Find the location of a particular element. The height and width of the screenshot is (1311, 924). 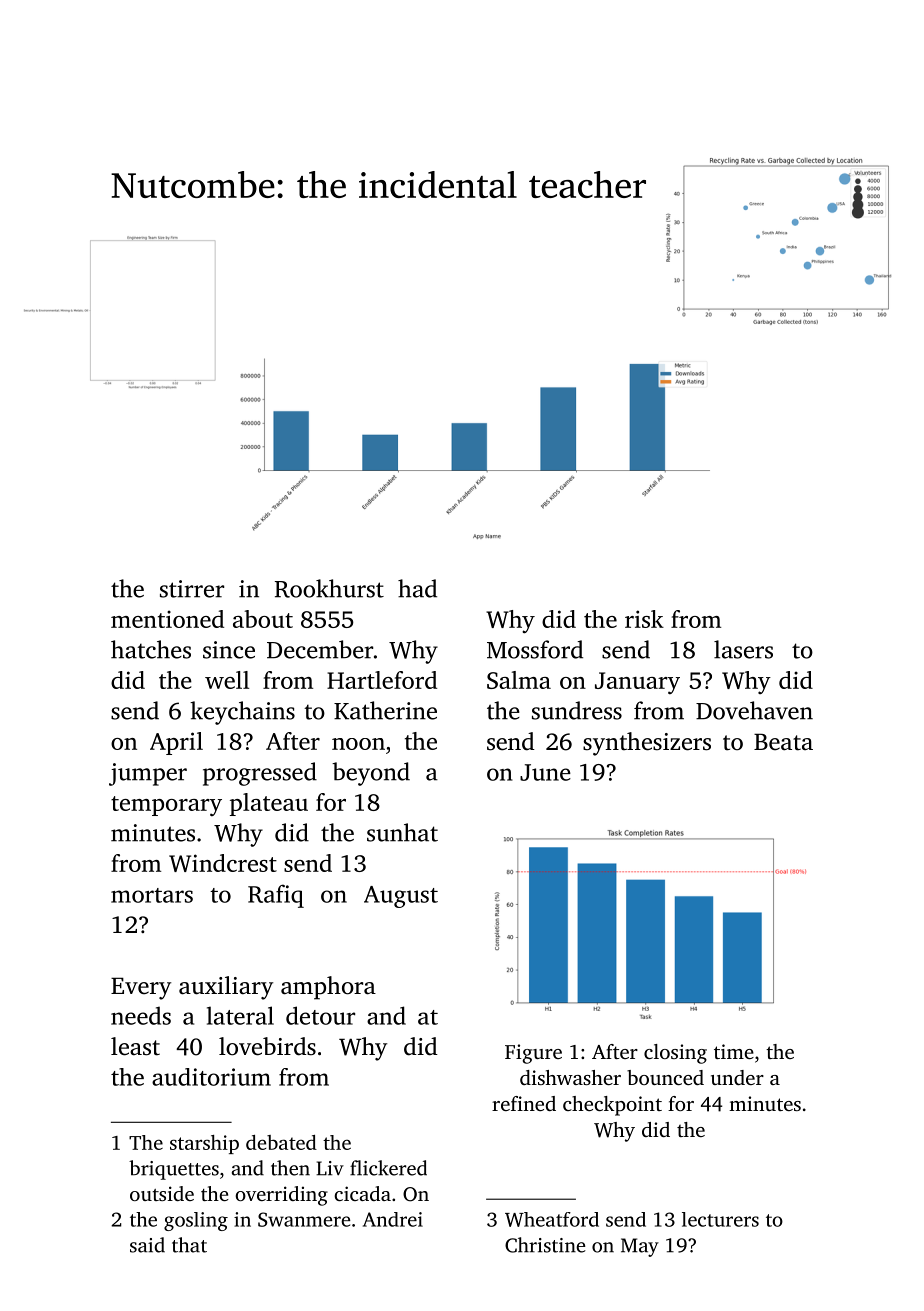

risk is located at coordinates (644, 619).
